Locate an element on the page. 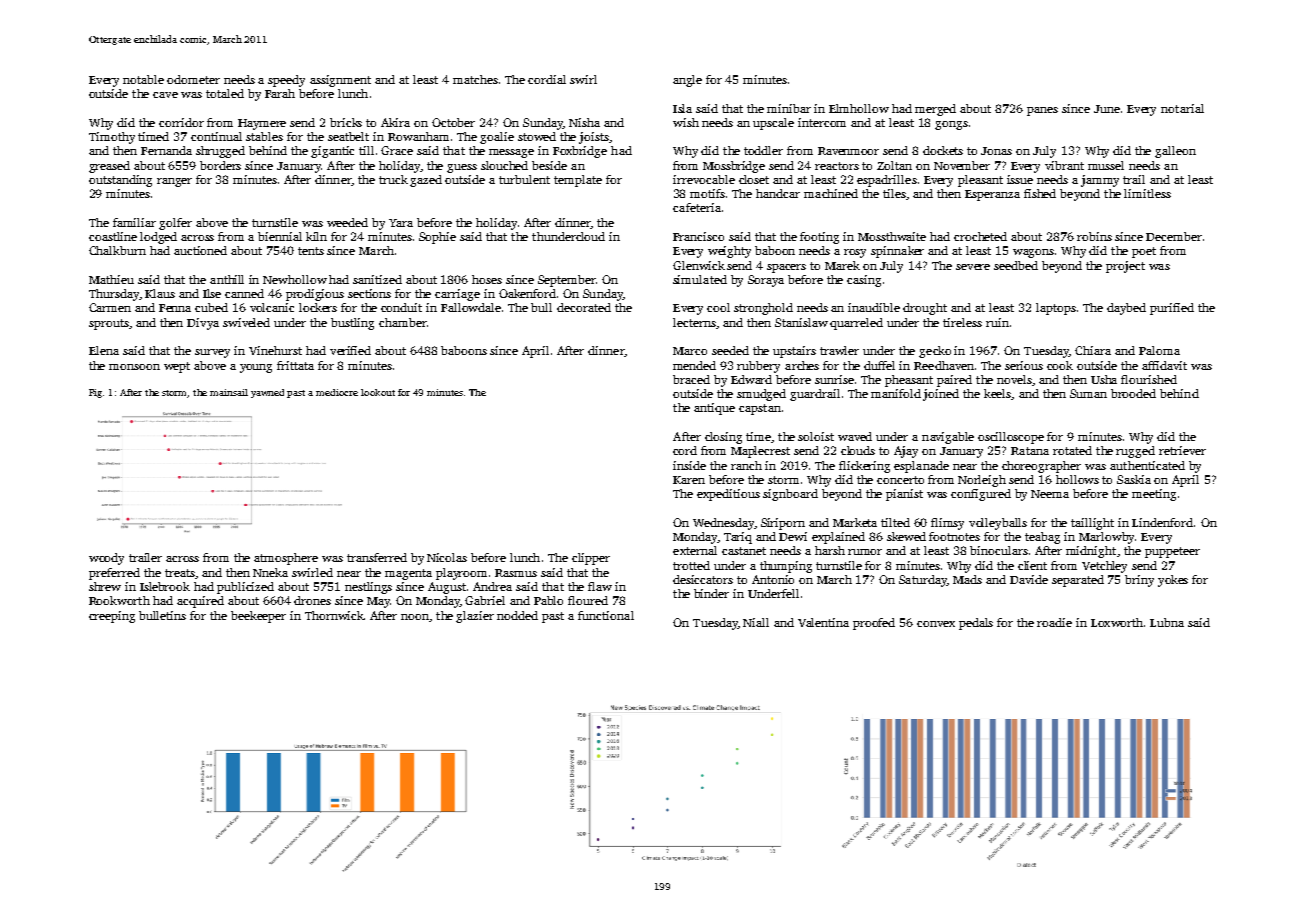 The width and height of the image is (1308, 924). Ratana is located at coordinates (1030, 451).
